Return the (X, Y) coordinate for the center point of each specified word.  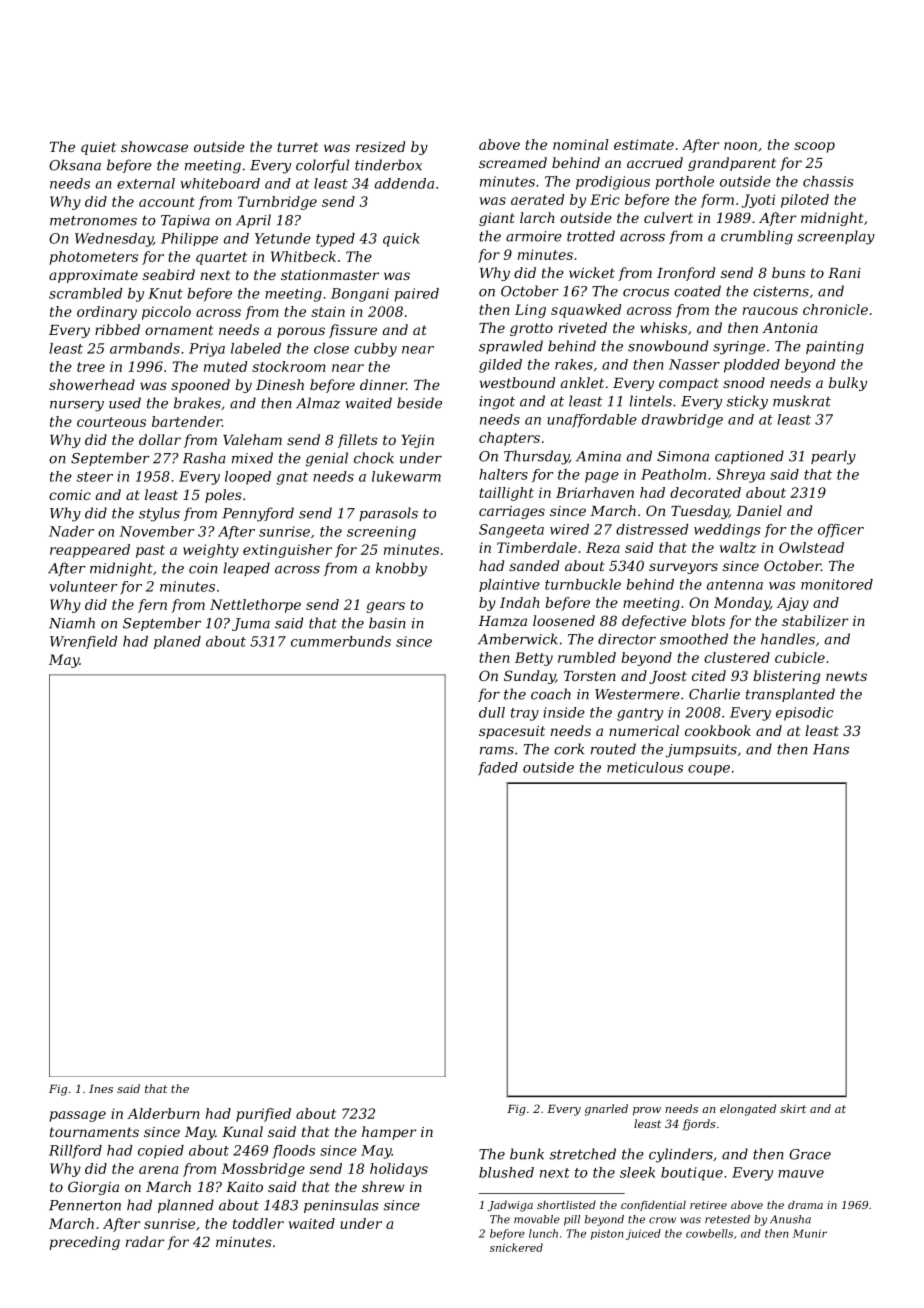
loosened (564, 620)
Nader (71, 531)
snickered (516, 1247)
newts (846, 676)
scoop (814, 147)
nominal (581, 144)
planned (186, 1206)
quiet (98, 148)
